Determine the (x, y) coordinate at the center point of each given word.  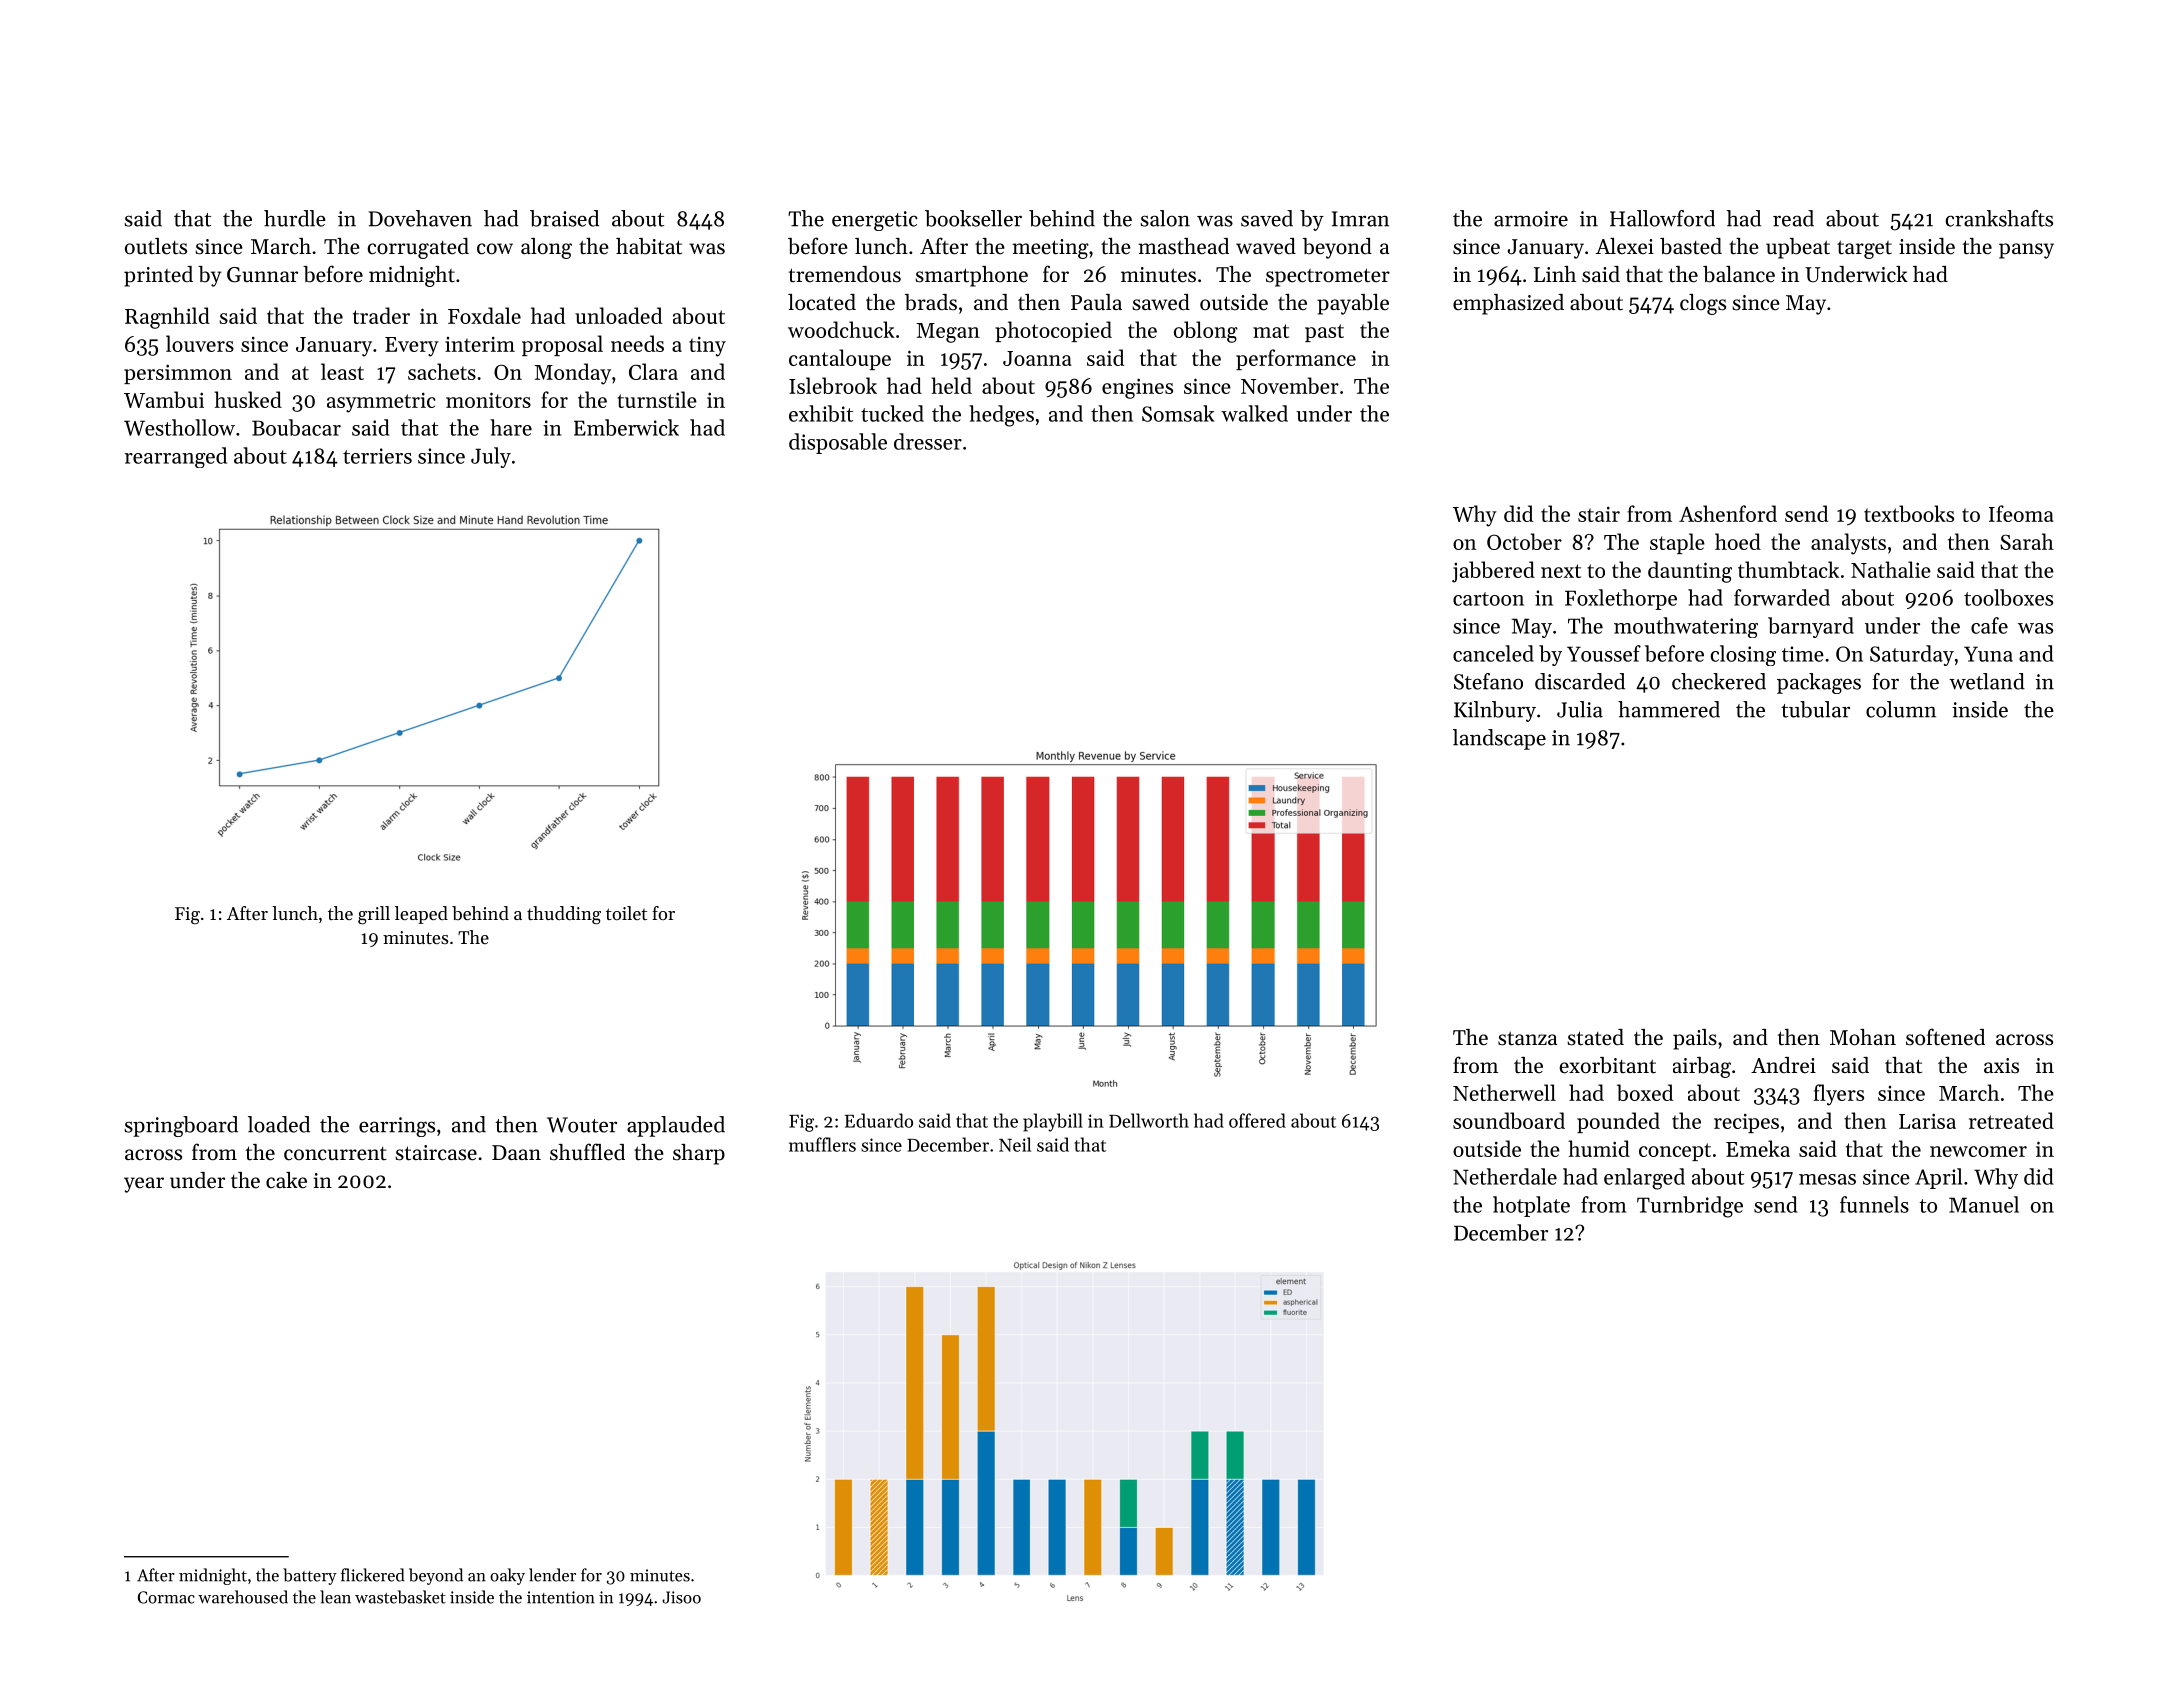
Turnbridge (1690, 1207)
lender (552, 1575)
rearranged (176, 457)
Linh (1555, 274)
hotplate (1531, 1206)
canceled (1493, 653)
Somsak (1178, 413)
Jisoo (681, 1597)
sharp (699, 1154)
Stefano (1488, 681)
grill (374, 915)
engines (1137, 388)
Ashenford (1728, 513)
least (342, 371)
